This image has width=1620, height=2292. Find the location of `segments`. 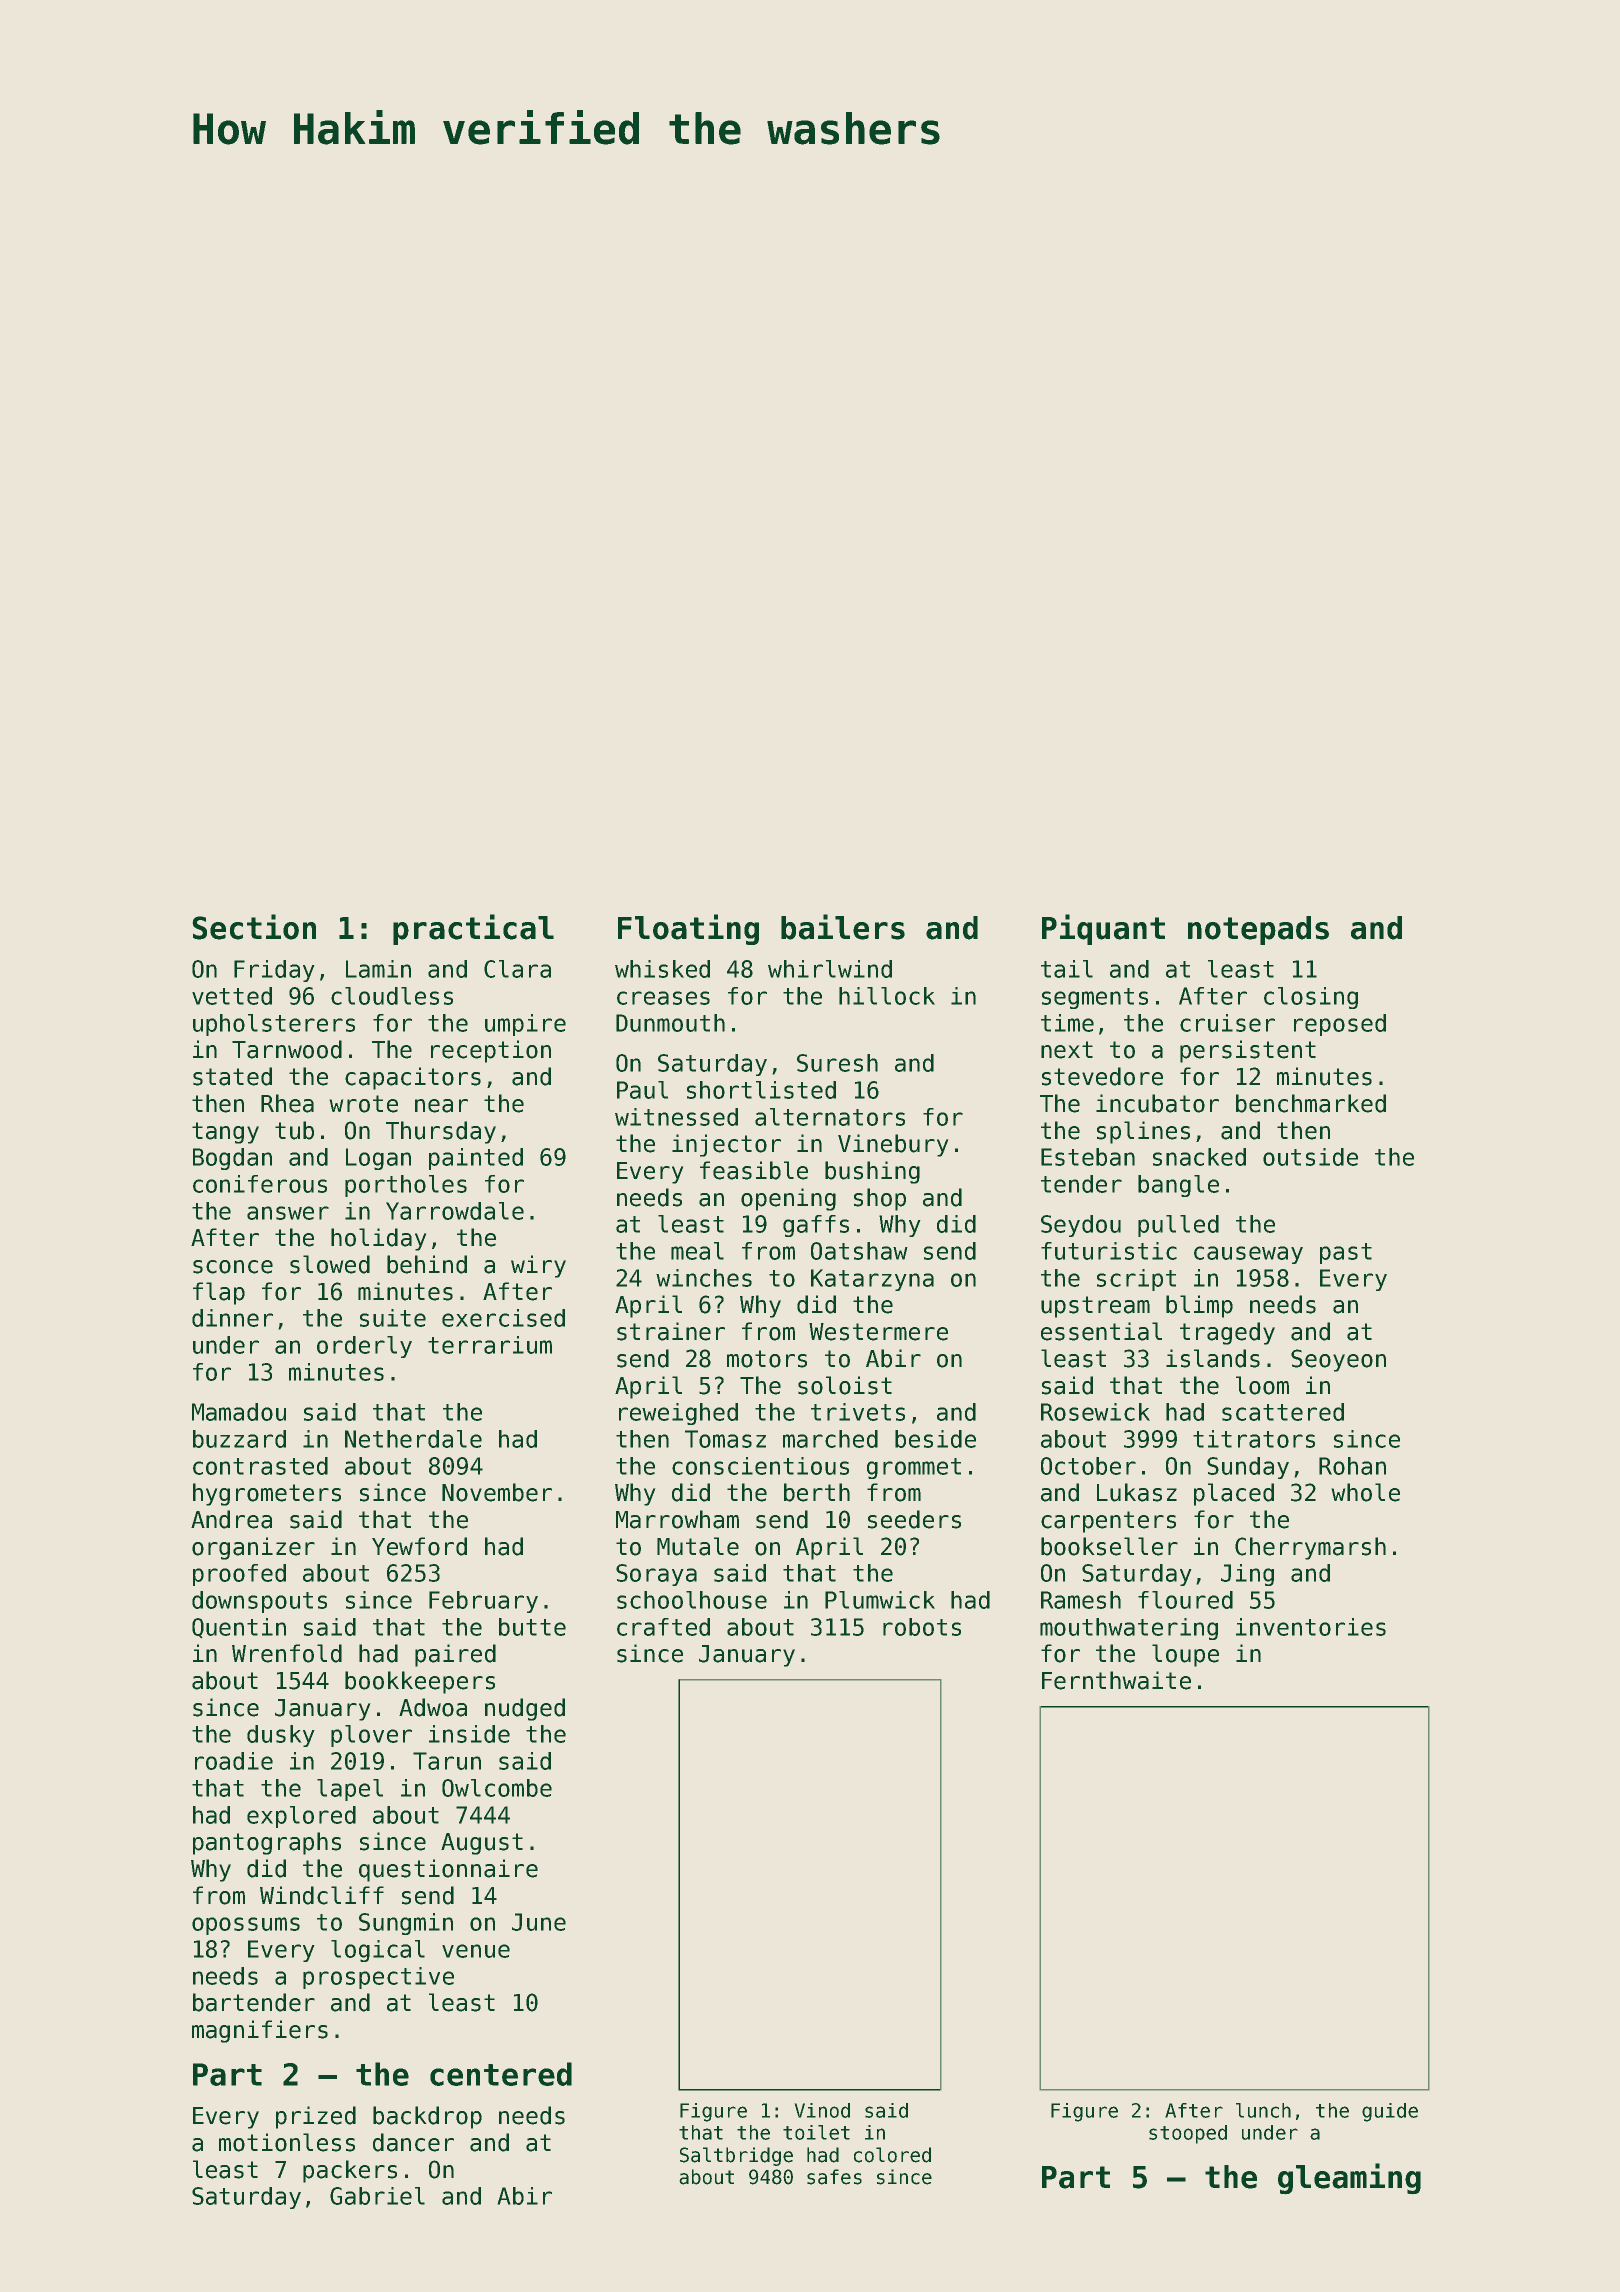

segments is located at coordinates (1095, 998).
